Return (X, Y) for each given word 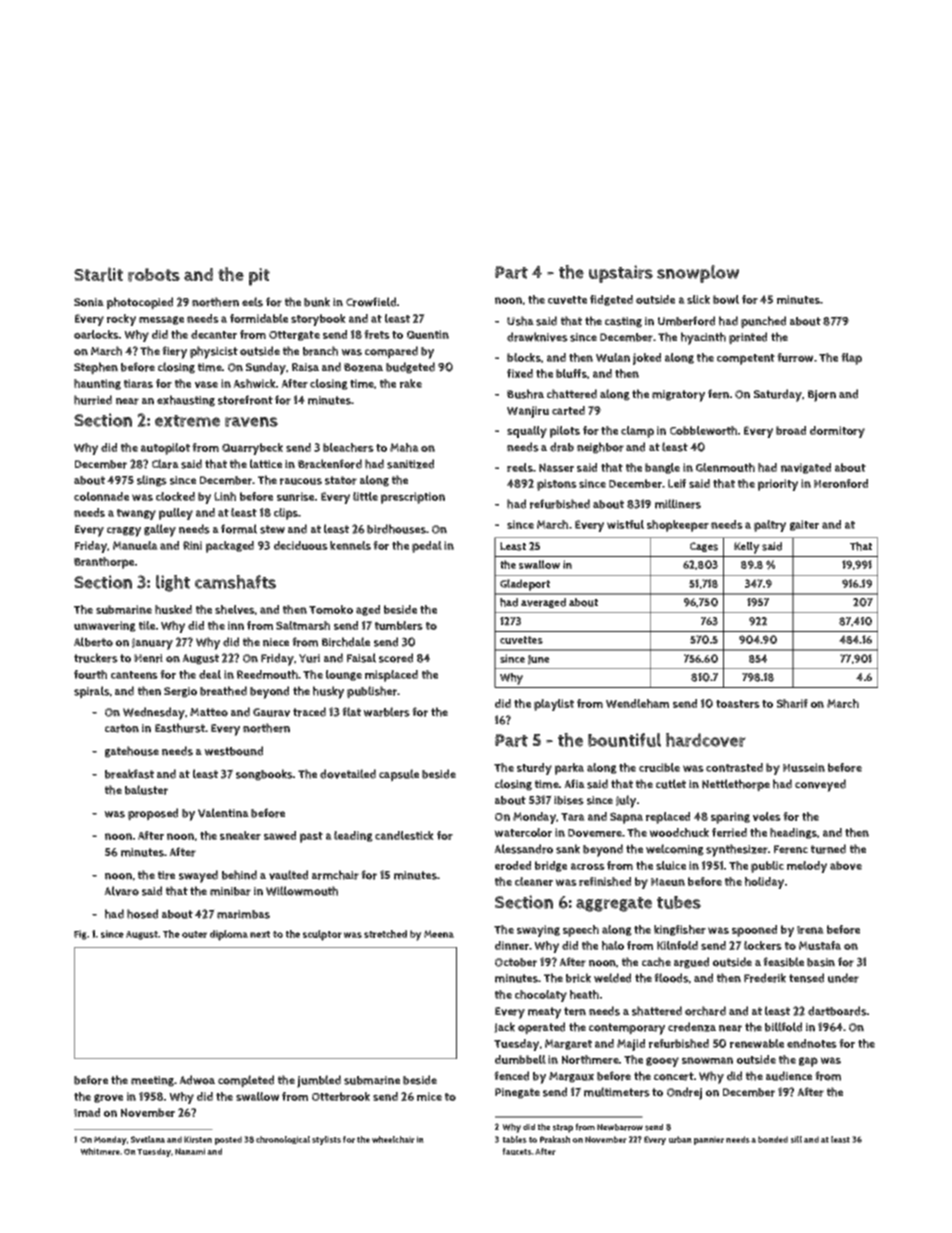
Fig (80, 935)
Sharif (792, 703)
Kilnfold (677, 945)
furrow (795, 357)
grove (108, 1098)
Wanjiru (528, 412)
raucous (301, 481)
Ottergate (294, 336)
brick (578, 978)
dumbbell (520, 1059)
